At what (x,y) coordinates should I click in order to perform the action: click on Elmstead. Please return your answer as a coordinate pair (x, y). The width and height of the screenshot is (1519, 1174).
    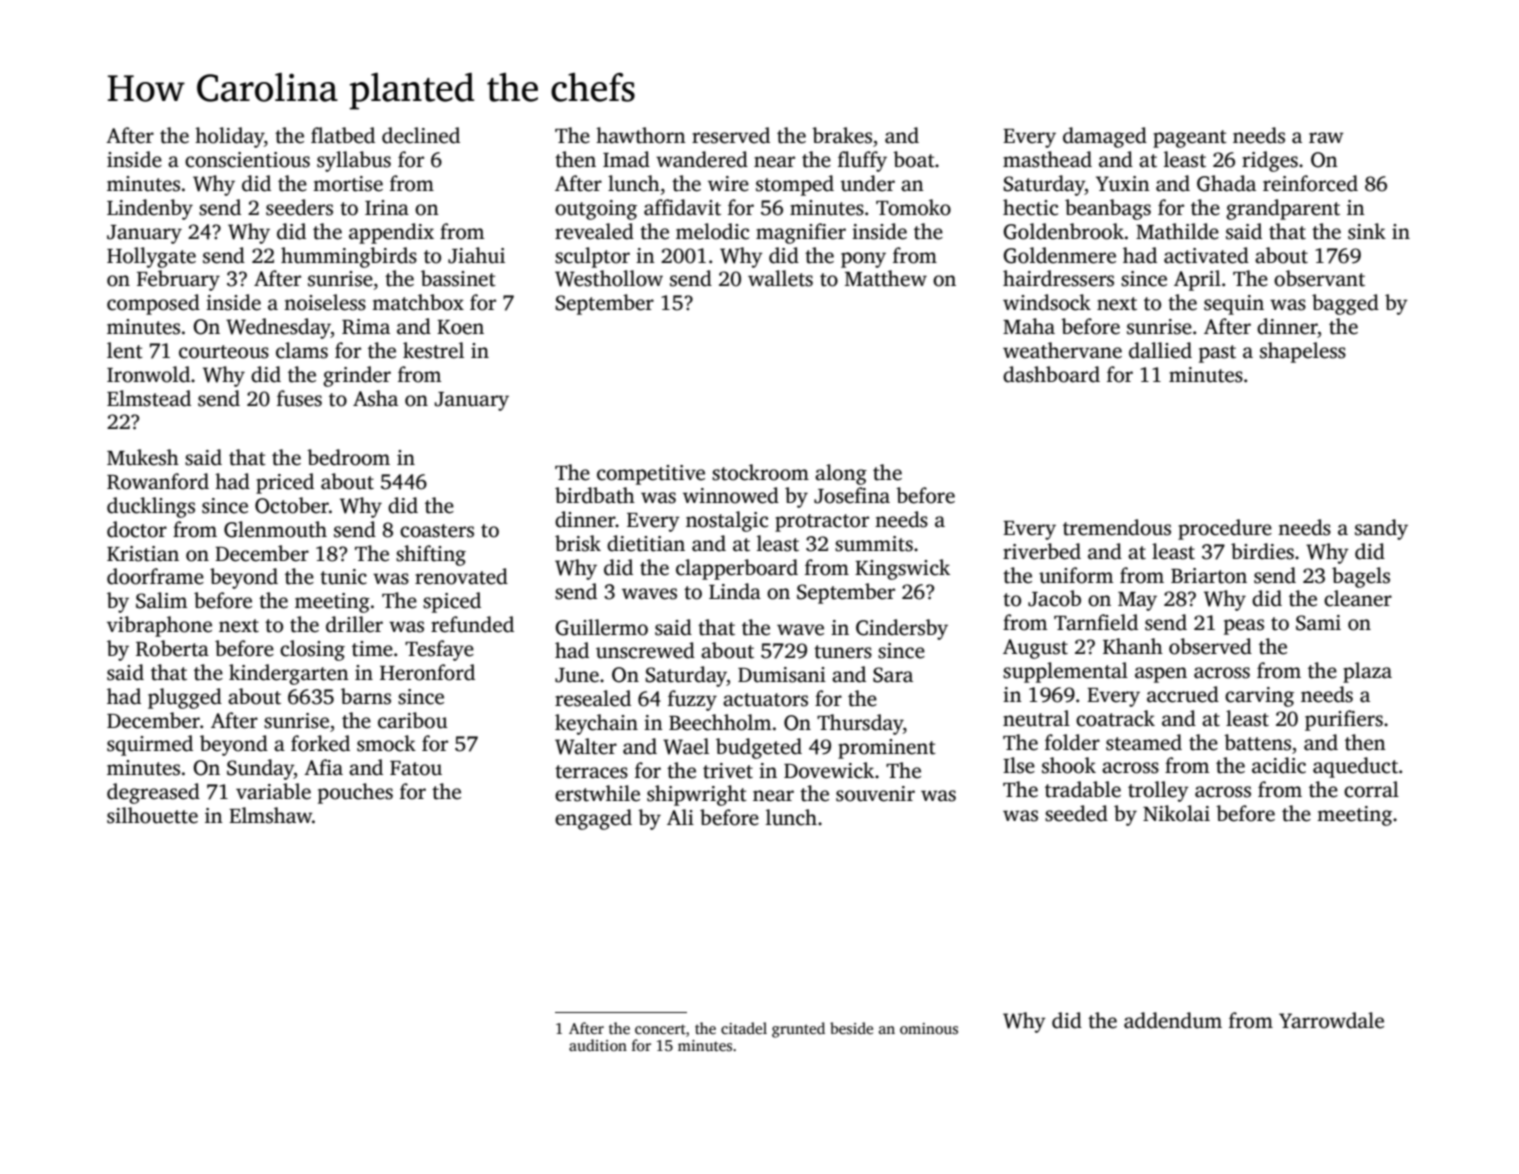
    Looking at the image, I should click on (149, 398).
